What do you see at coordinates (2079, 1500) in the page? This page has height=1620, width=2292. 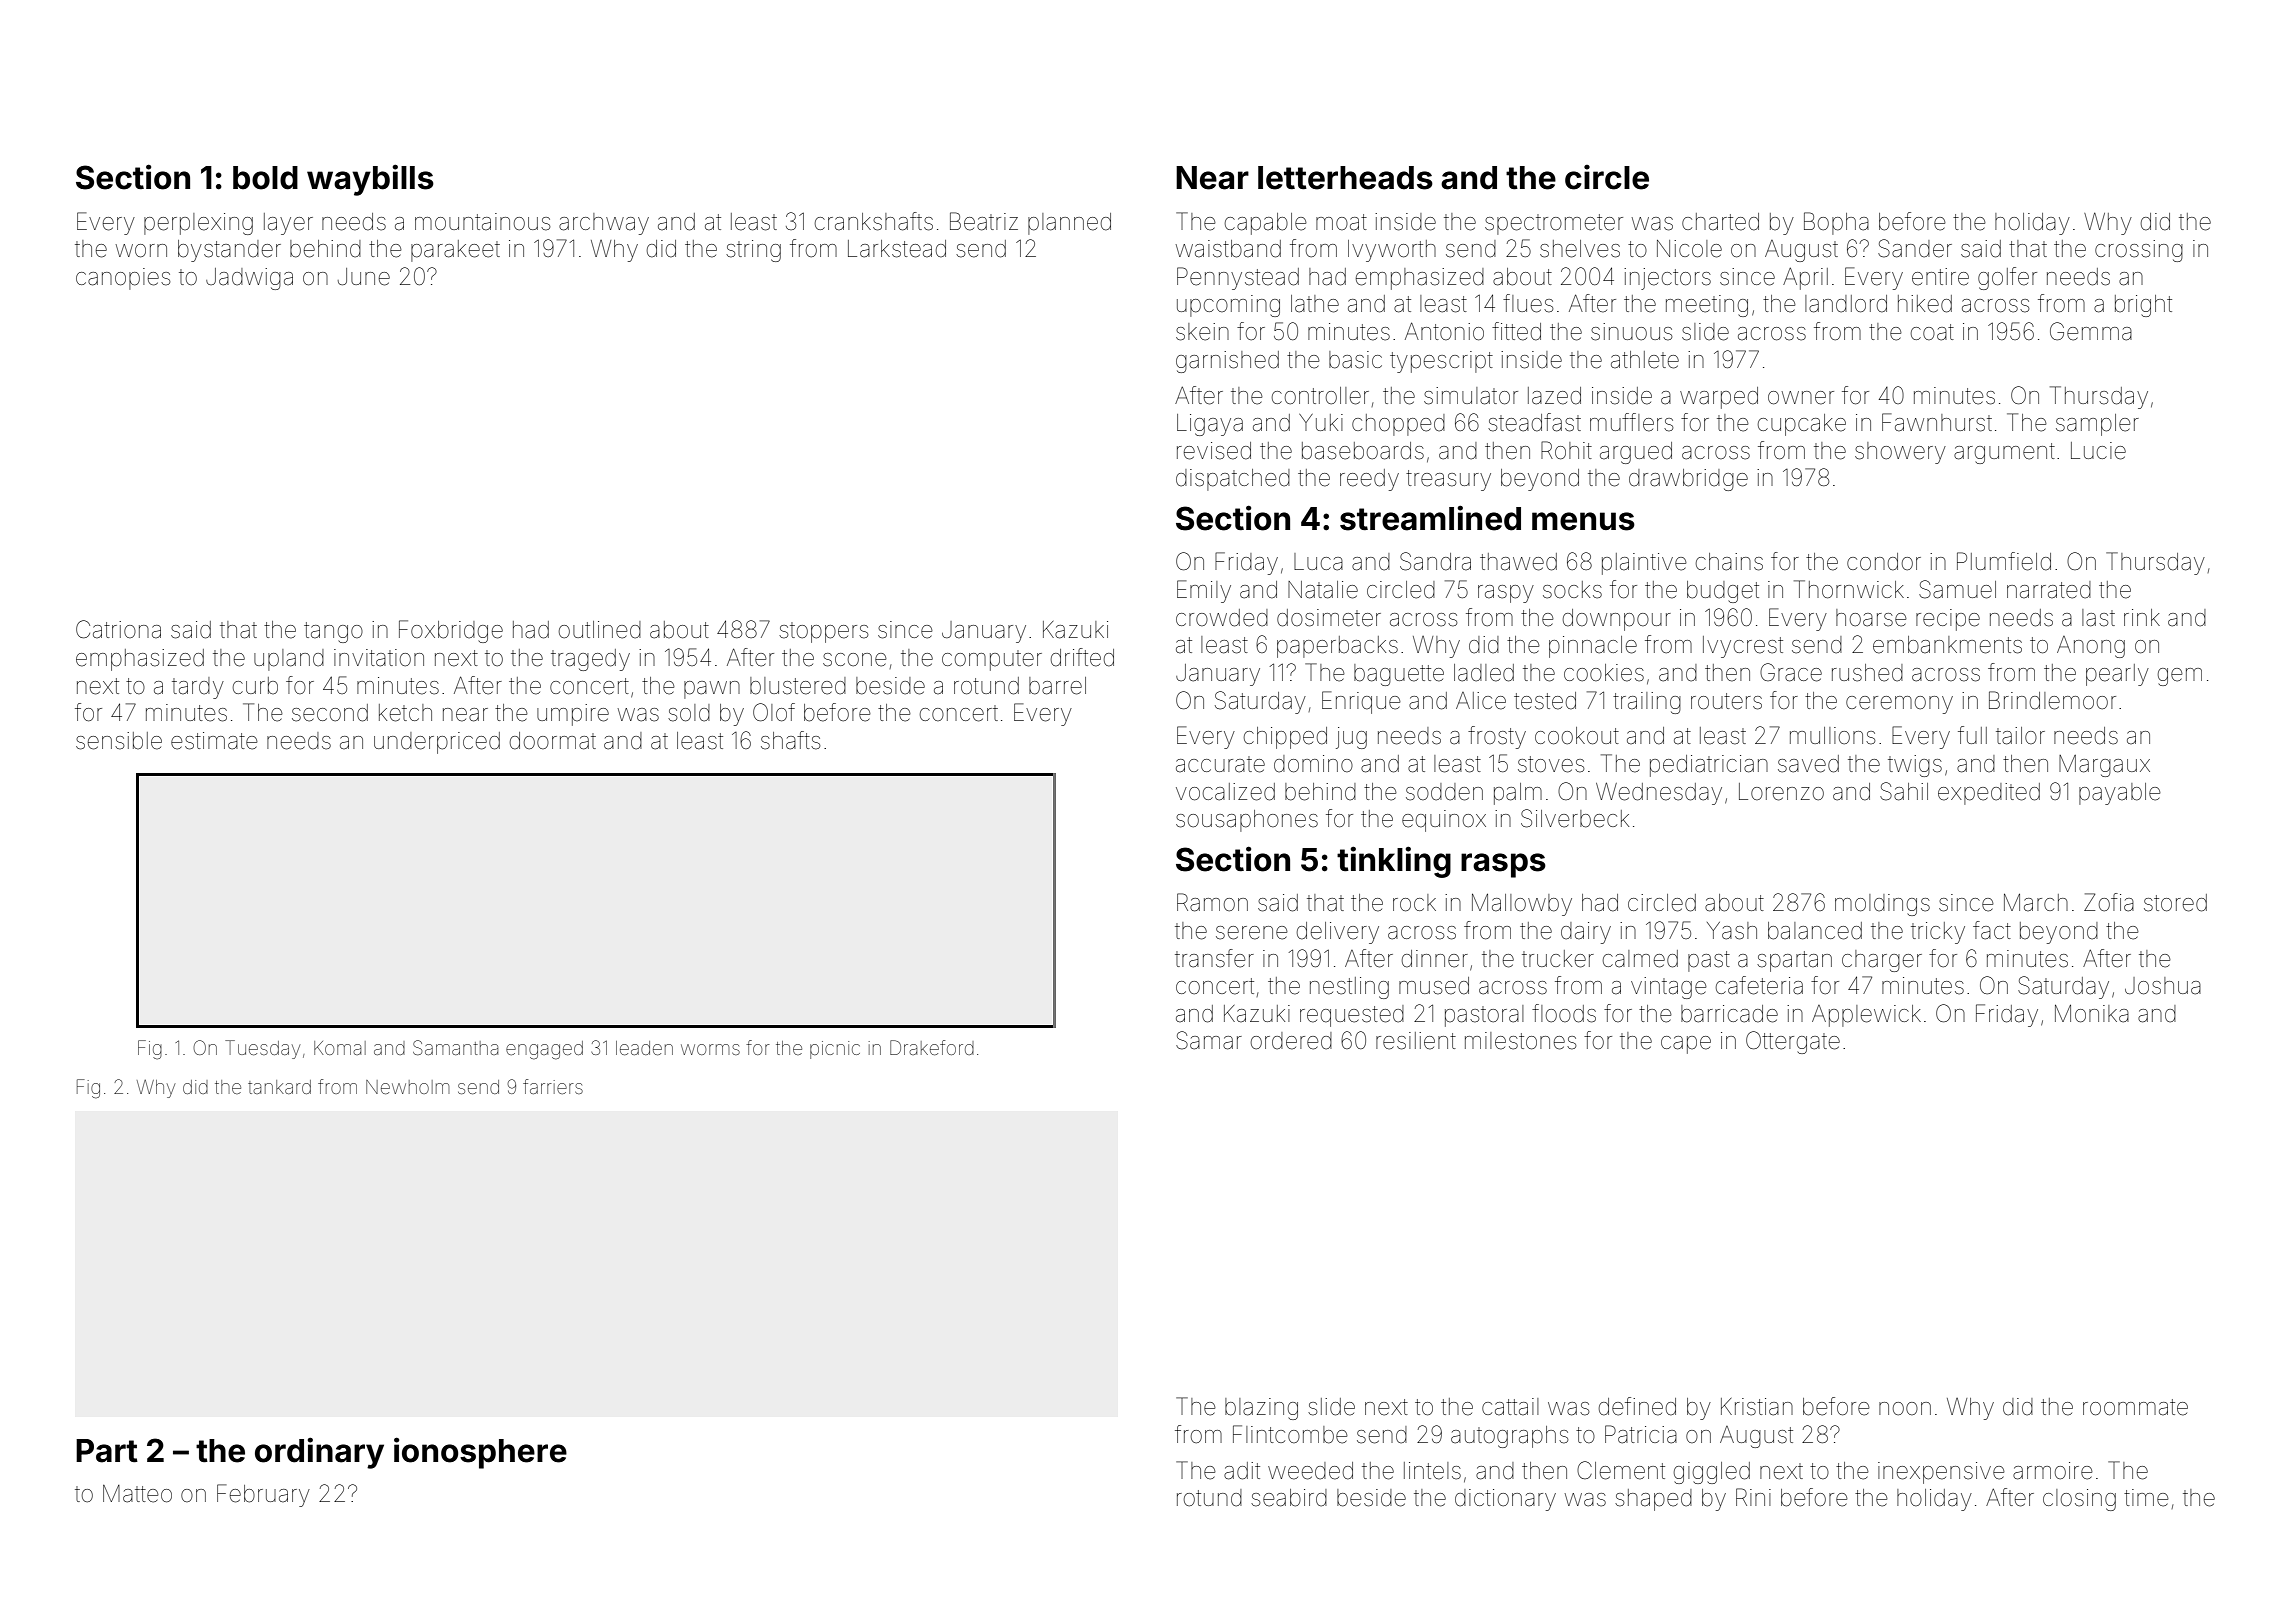 I see `closing` at bounding box center [2079, 1500].
